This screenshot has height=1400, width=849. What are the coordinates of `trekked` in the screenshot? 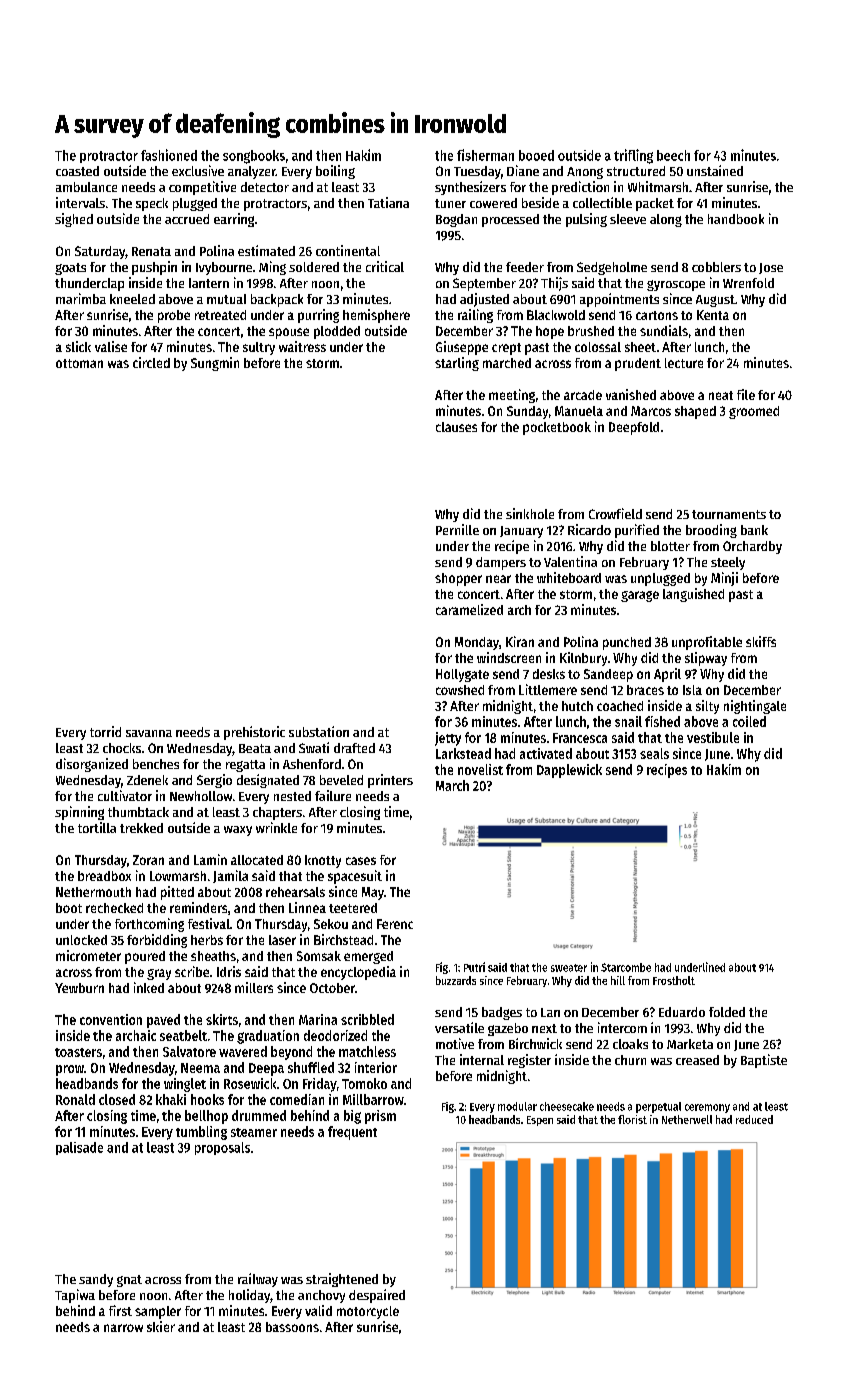 It's located at (141, 828).
